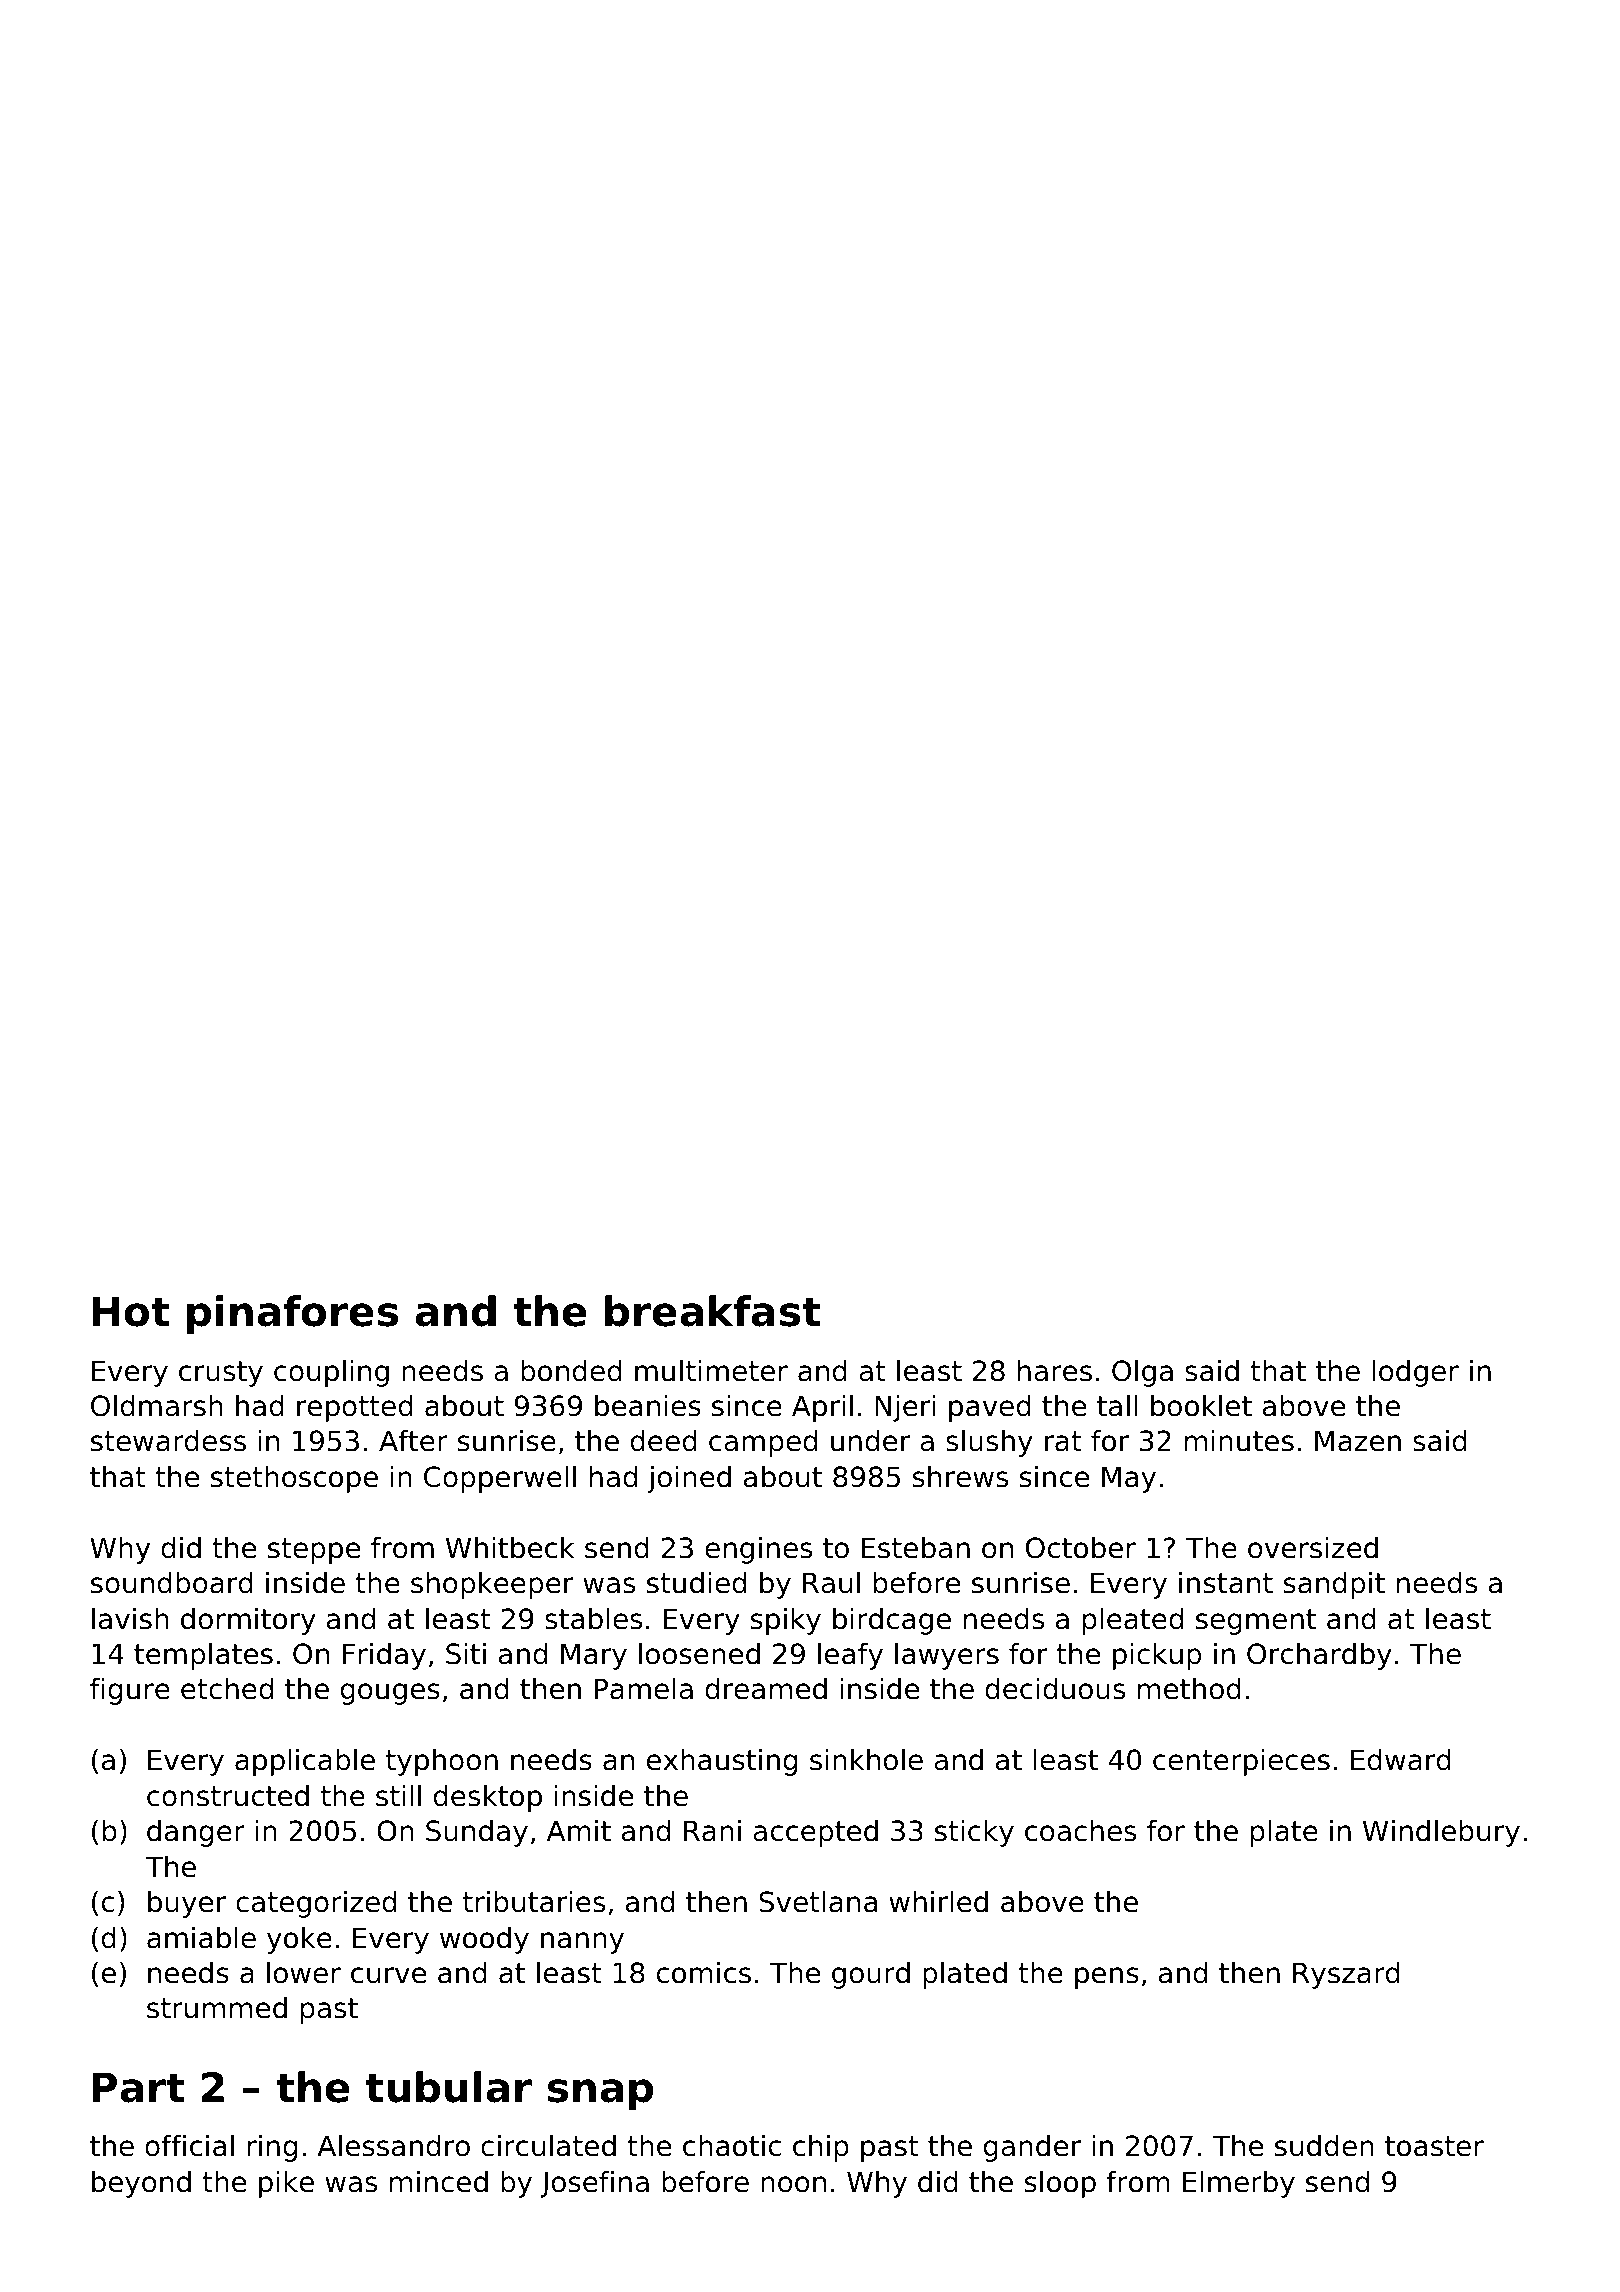 This image has width=1620, height=2292. I want to click on lodger, so click(1415, 1373).
